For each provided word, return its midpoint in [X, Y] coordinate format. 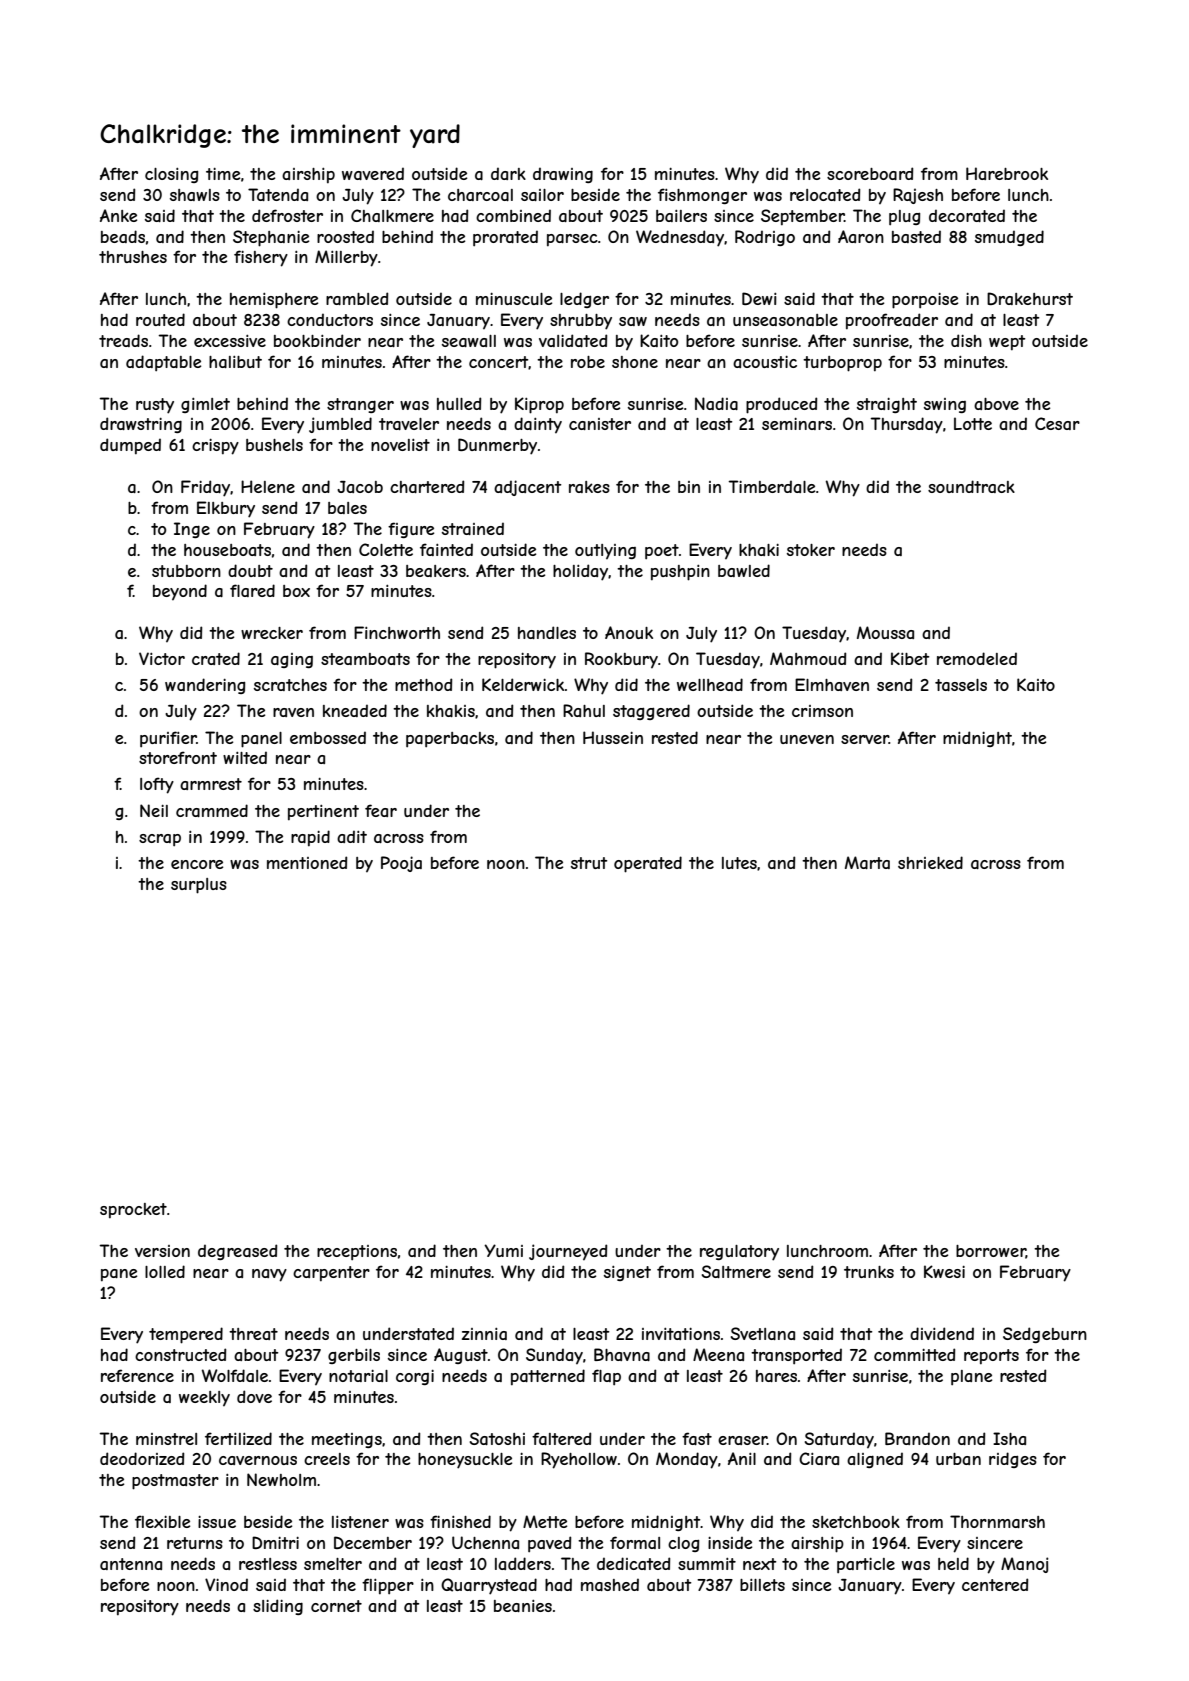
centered [995, 1584]
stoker [811, 550]
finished [460, 1521]
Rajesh [918, 196]
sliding [278, 1607]
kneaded [355, 710]
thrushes [133, 257]
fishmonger [702, 196]
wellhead [710, 684]
